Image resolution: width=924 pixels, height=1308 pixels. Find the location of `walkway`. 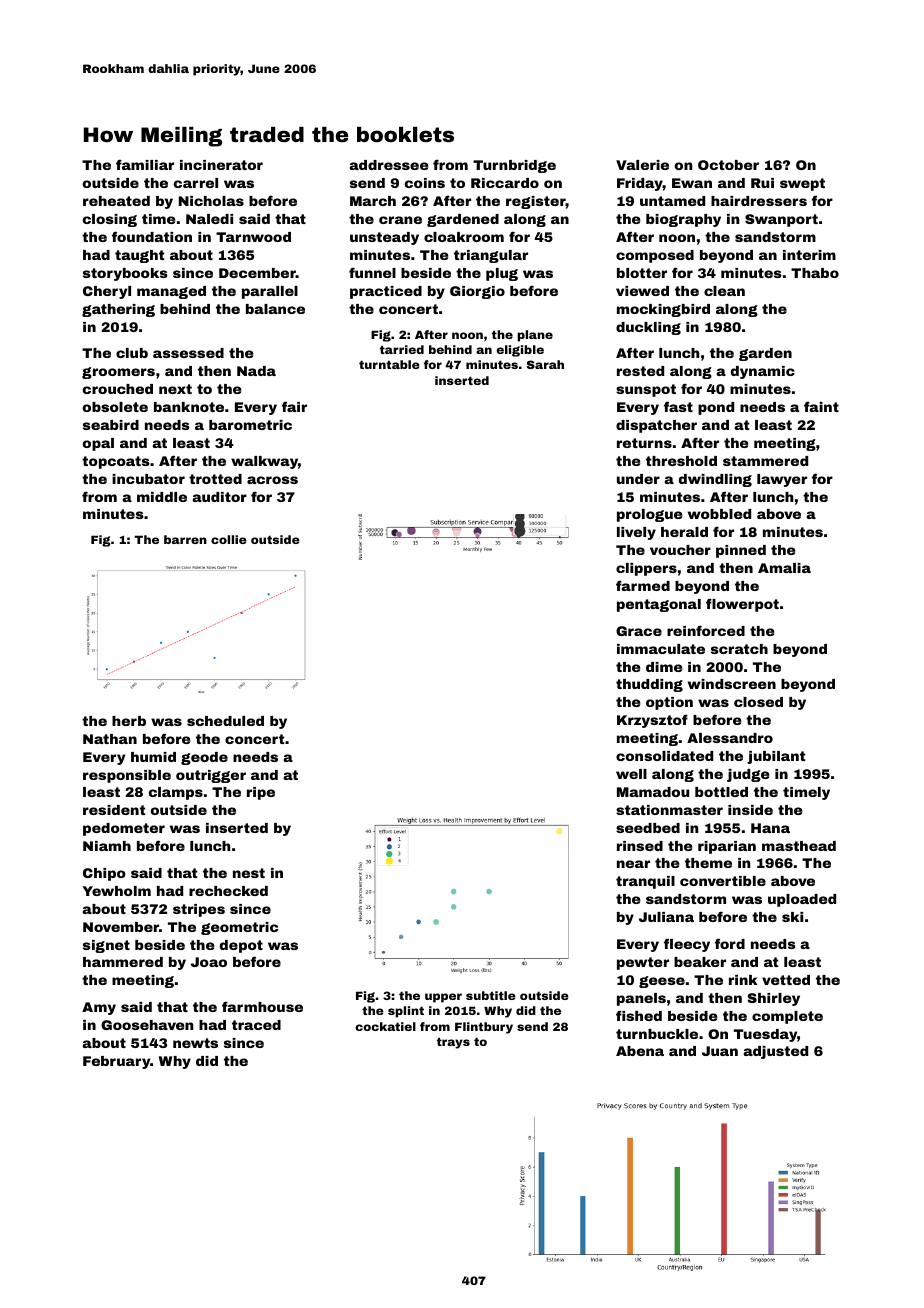

walkway is located at coordinates (264, 462).
